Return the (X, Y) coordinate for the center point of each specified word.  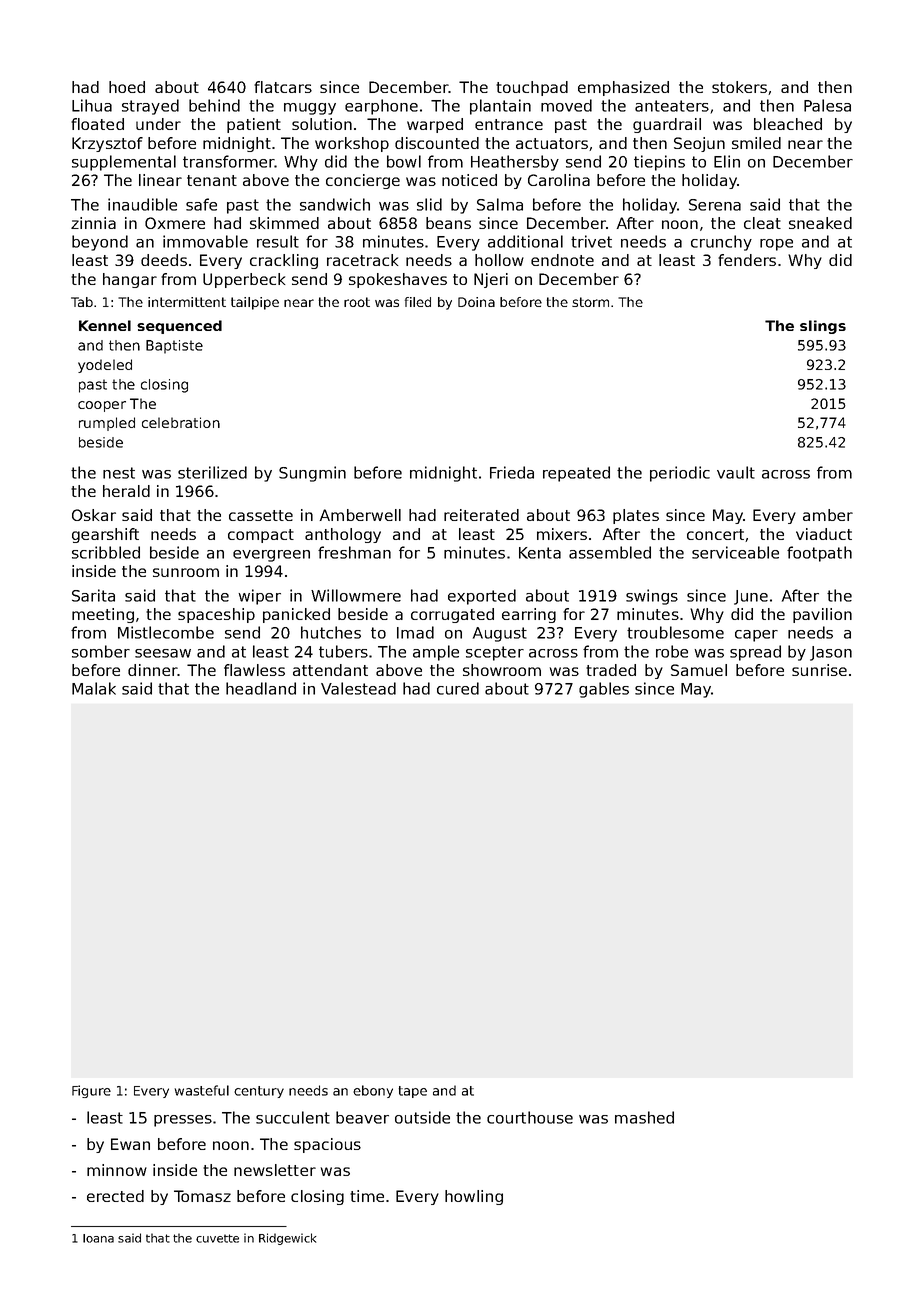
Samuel (699, 670)
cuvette (217, 1238)
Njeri (491, 280)
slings (823, 327)
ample (436, 653)
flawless (254, 670)
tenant (212, 180)
